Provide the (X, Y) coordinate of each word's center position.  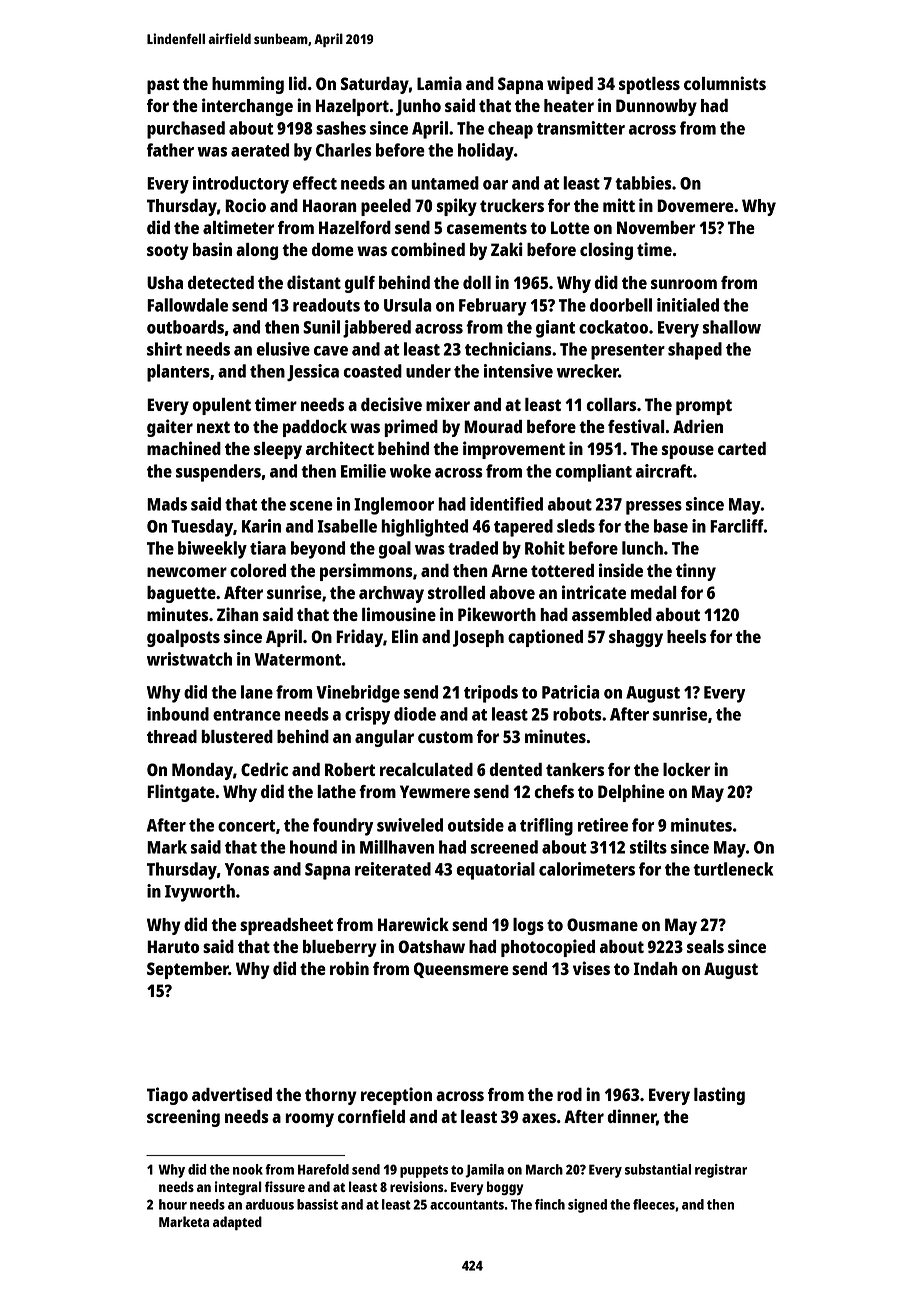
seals (705, 946)
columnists (725, 83)
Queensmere (461, 970)
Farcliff (737, 526)
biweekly (212, 550)
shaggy (636, 638)
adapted (237, 1223)
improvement (514, 450)
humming (248, 85)
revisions (417, 1186)
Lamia (439, 83)
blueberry (340, 948)
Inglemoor (394, 506)
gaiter (170, 428)
